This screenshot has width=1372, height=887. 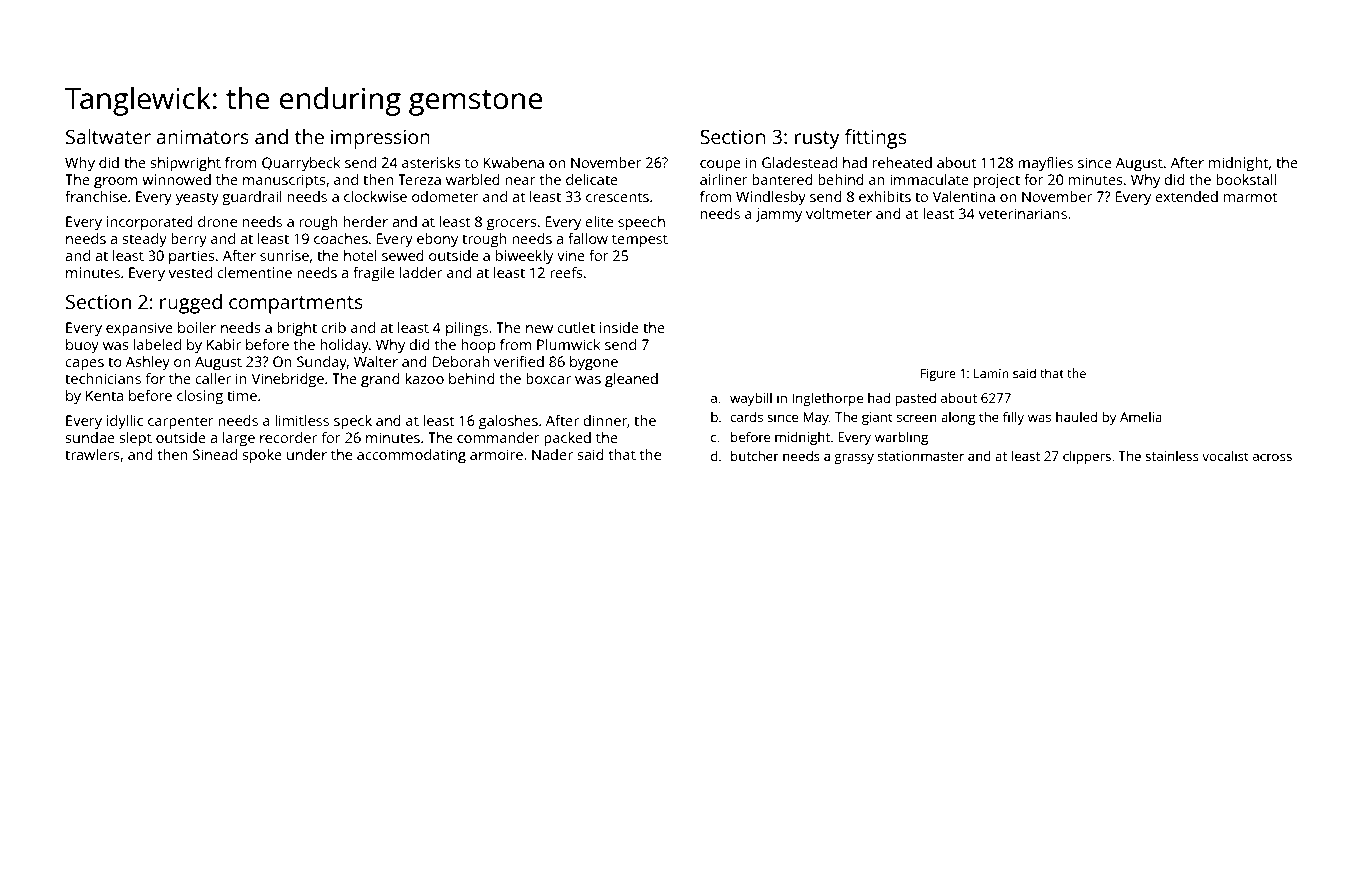 I want to click on Nader, so click(x=552, y=454).
